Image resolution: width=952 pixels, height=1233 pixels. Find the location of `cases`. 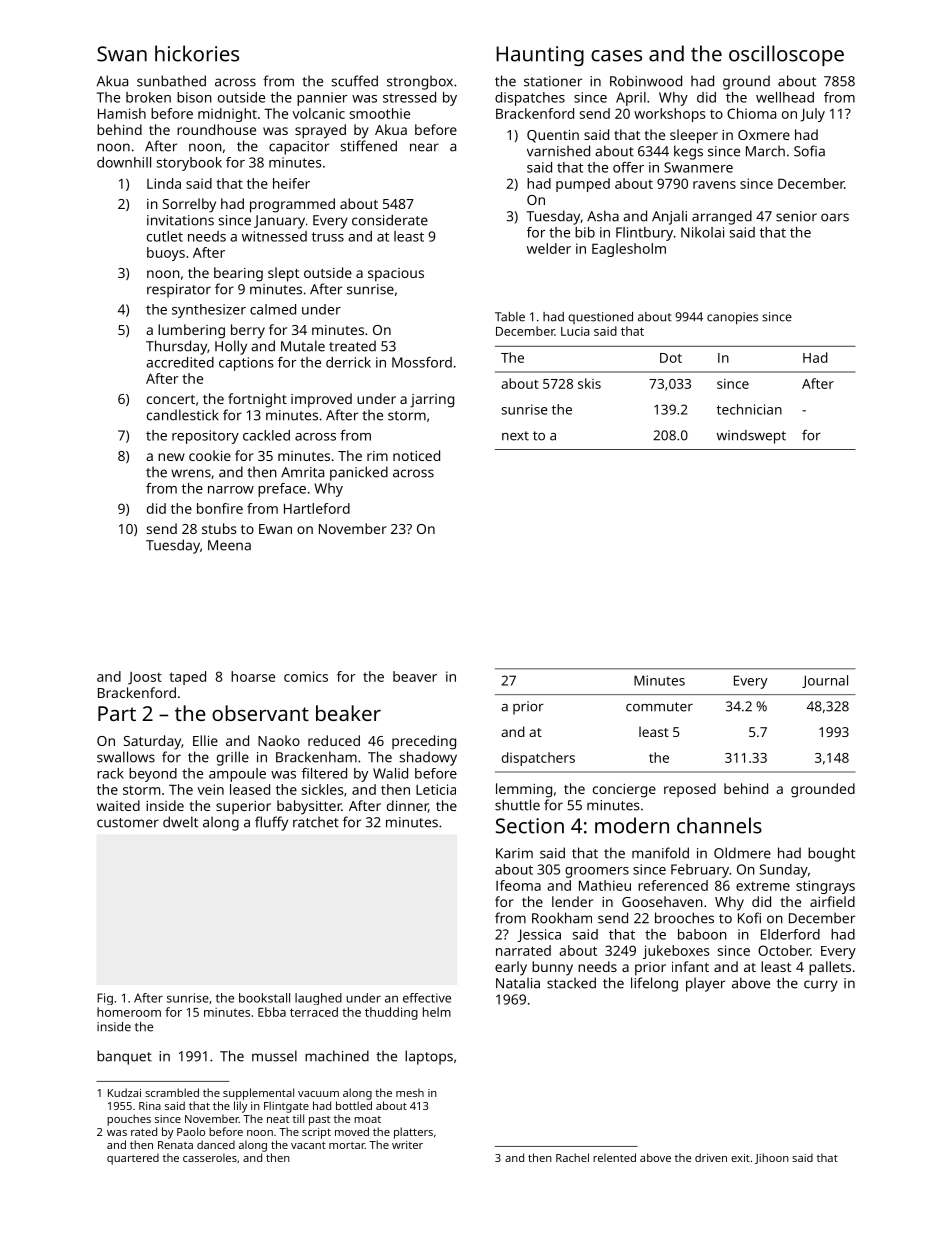

cases is located at coordinates (616, 56).
